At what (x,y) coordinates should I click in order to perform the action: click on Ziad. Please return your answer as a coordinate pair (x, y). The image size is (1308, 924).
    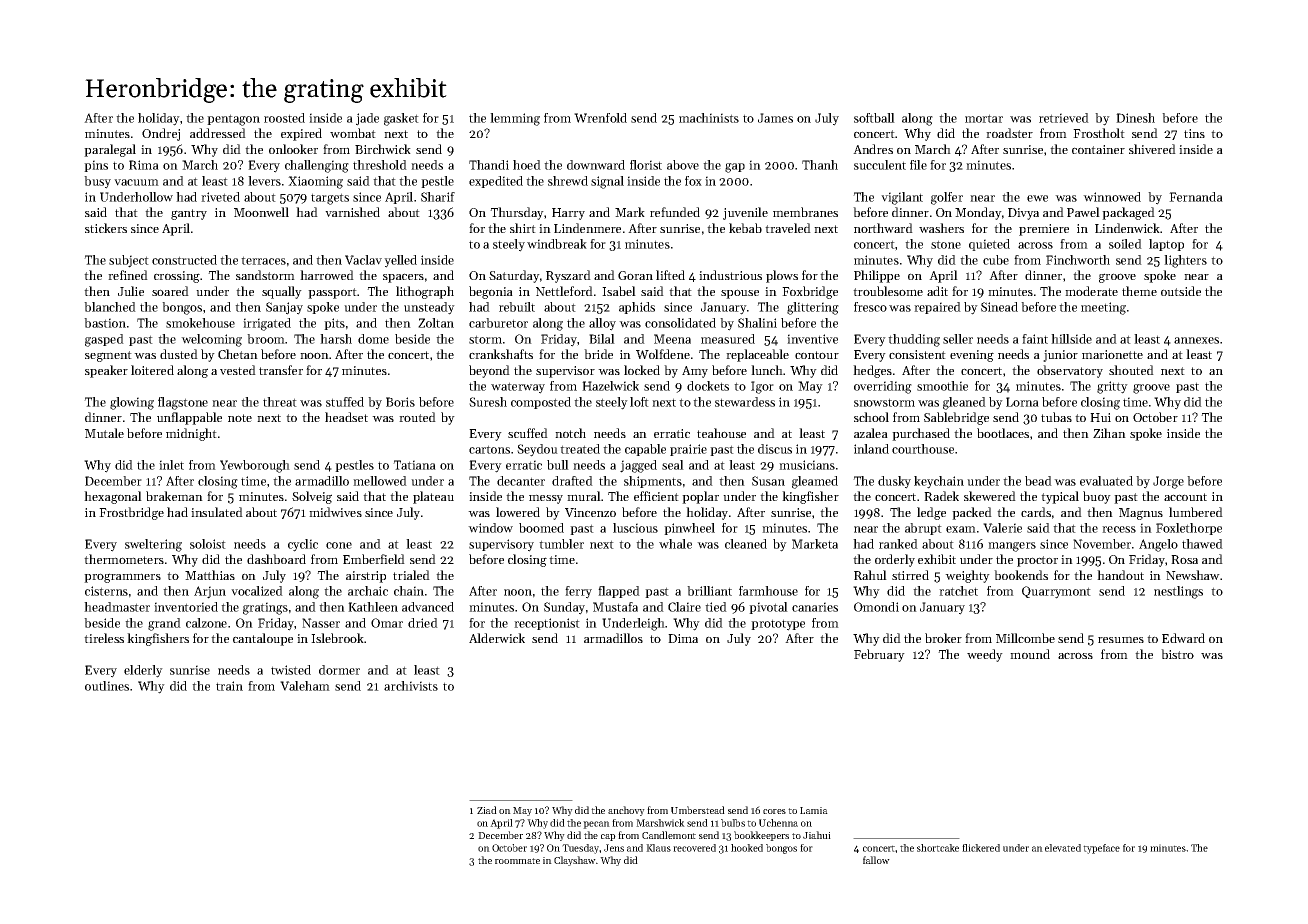
    Looking at the image, I should click on (487, 810).
